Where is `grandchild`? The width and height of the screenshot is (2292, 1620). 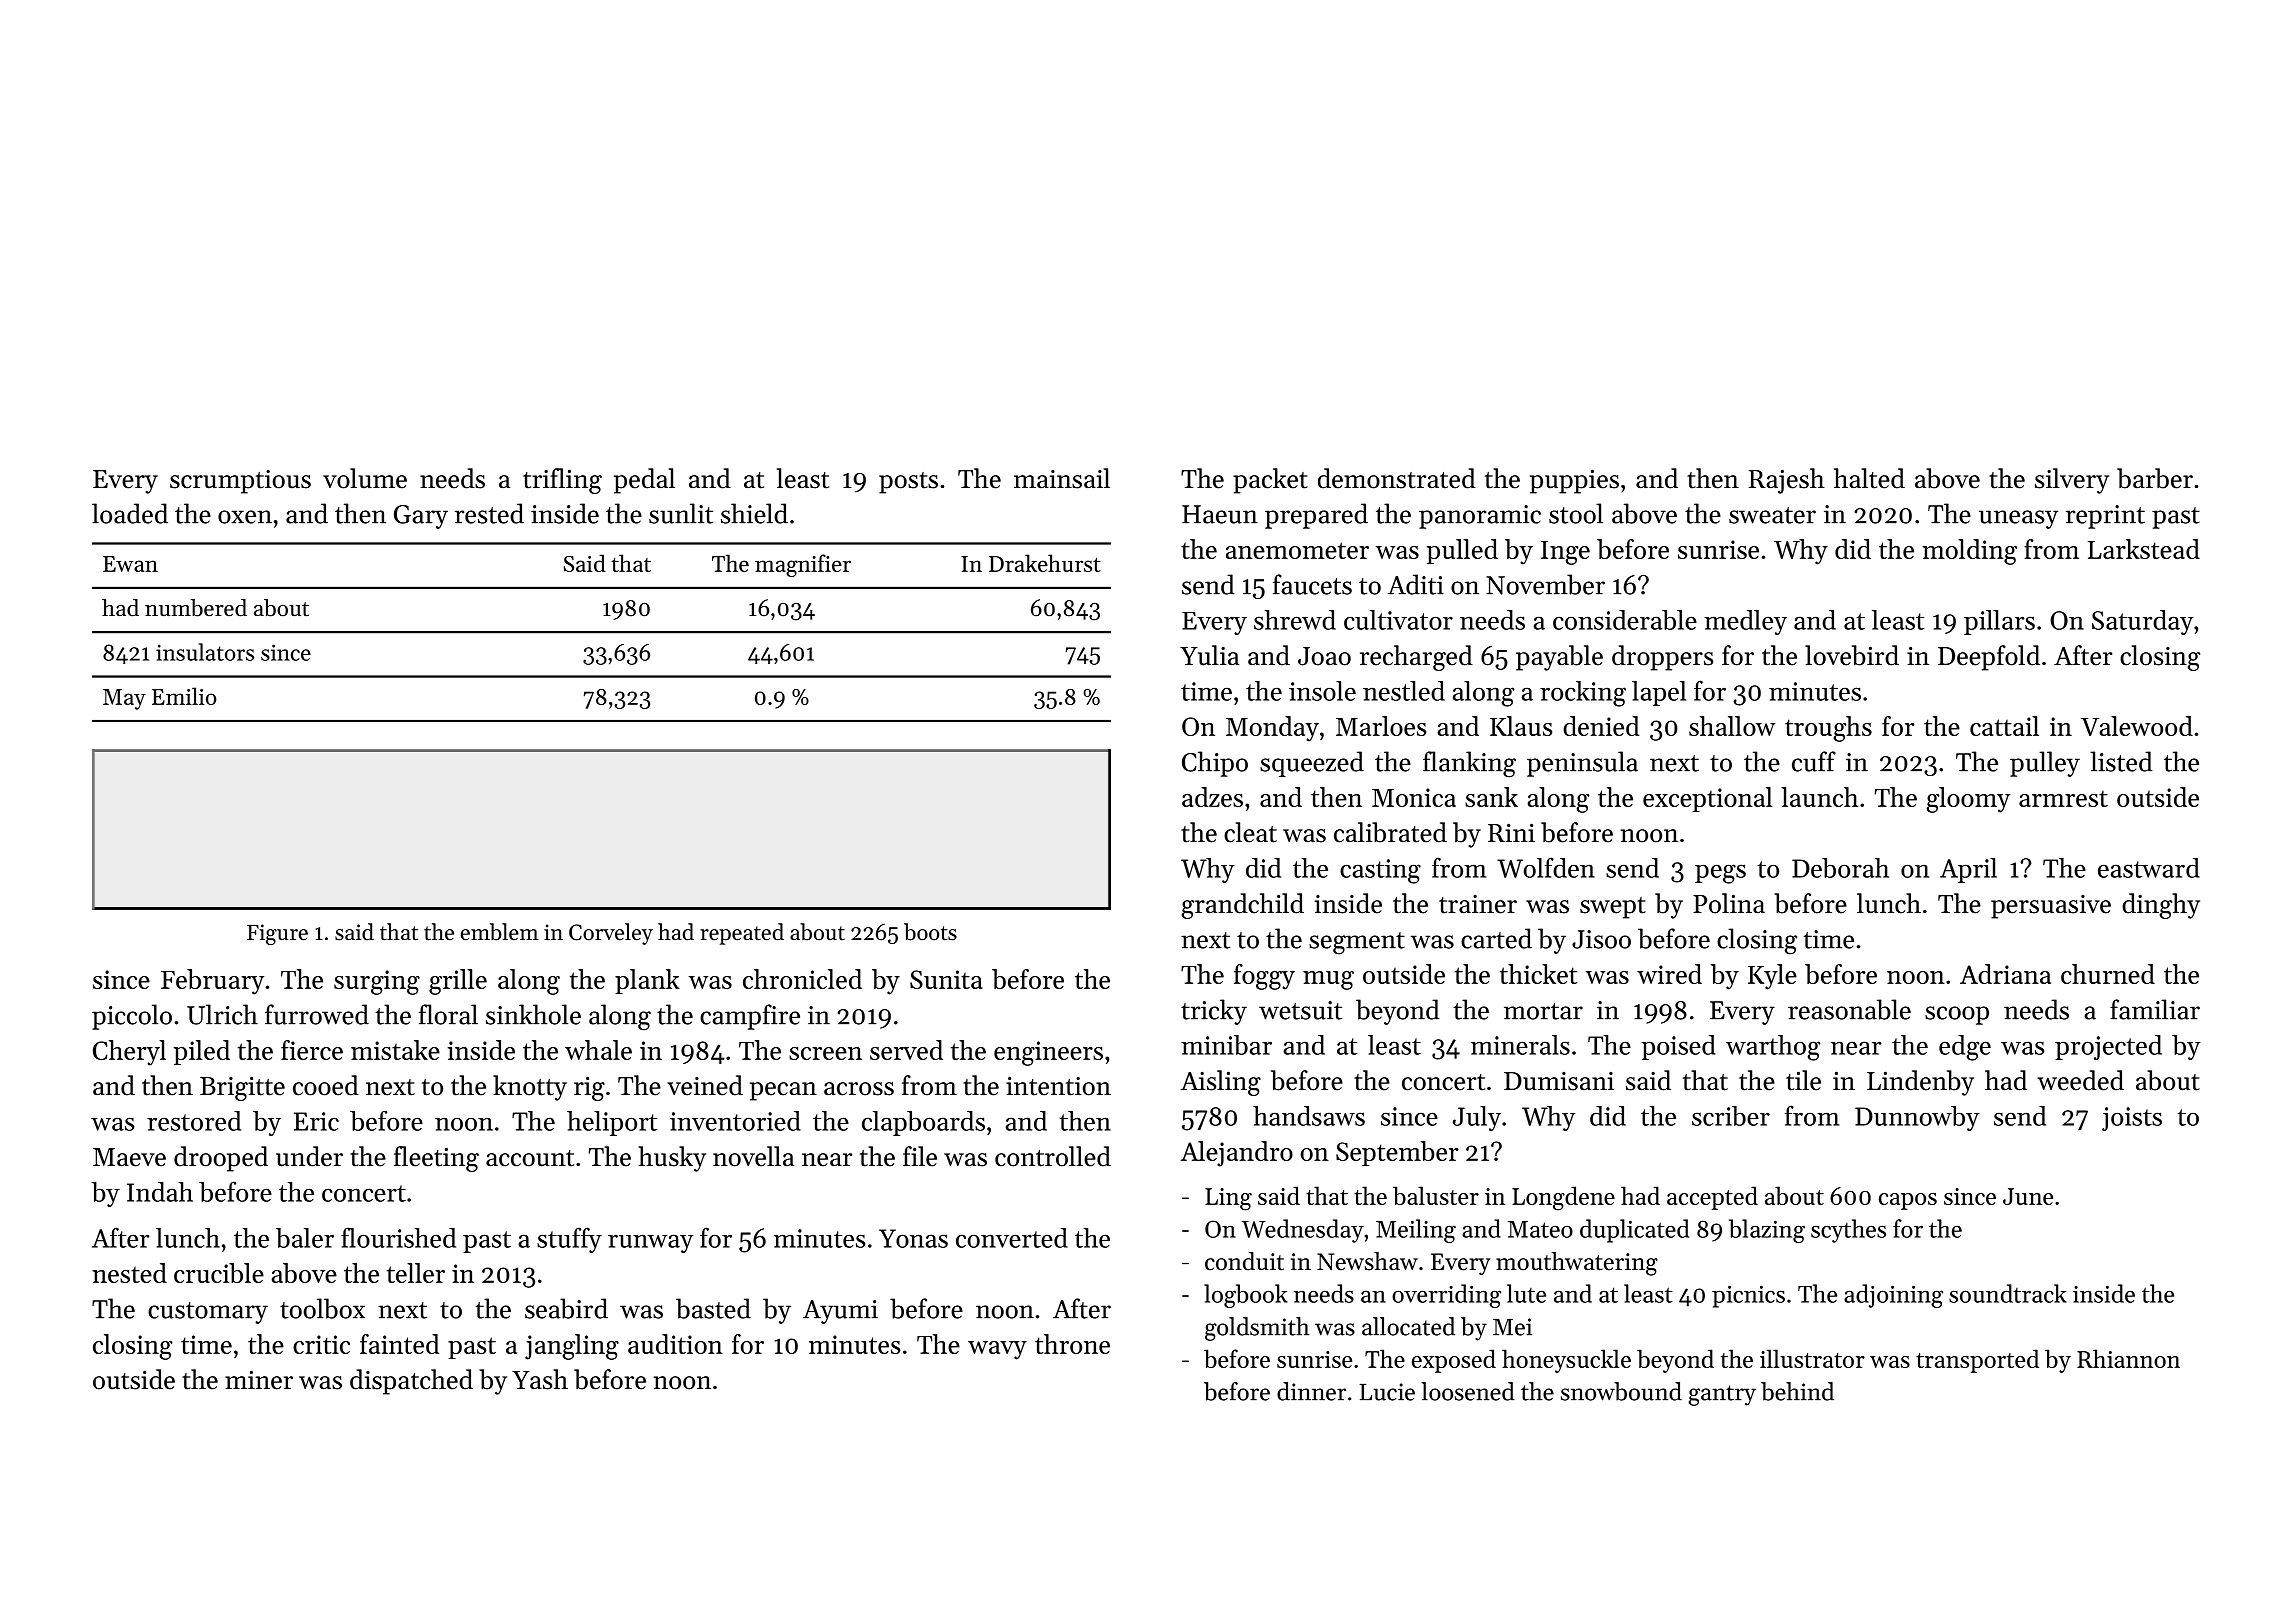
grandchild is located at coordinates (1243, 906).
